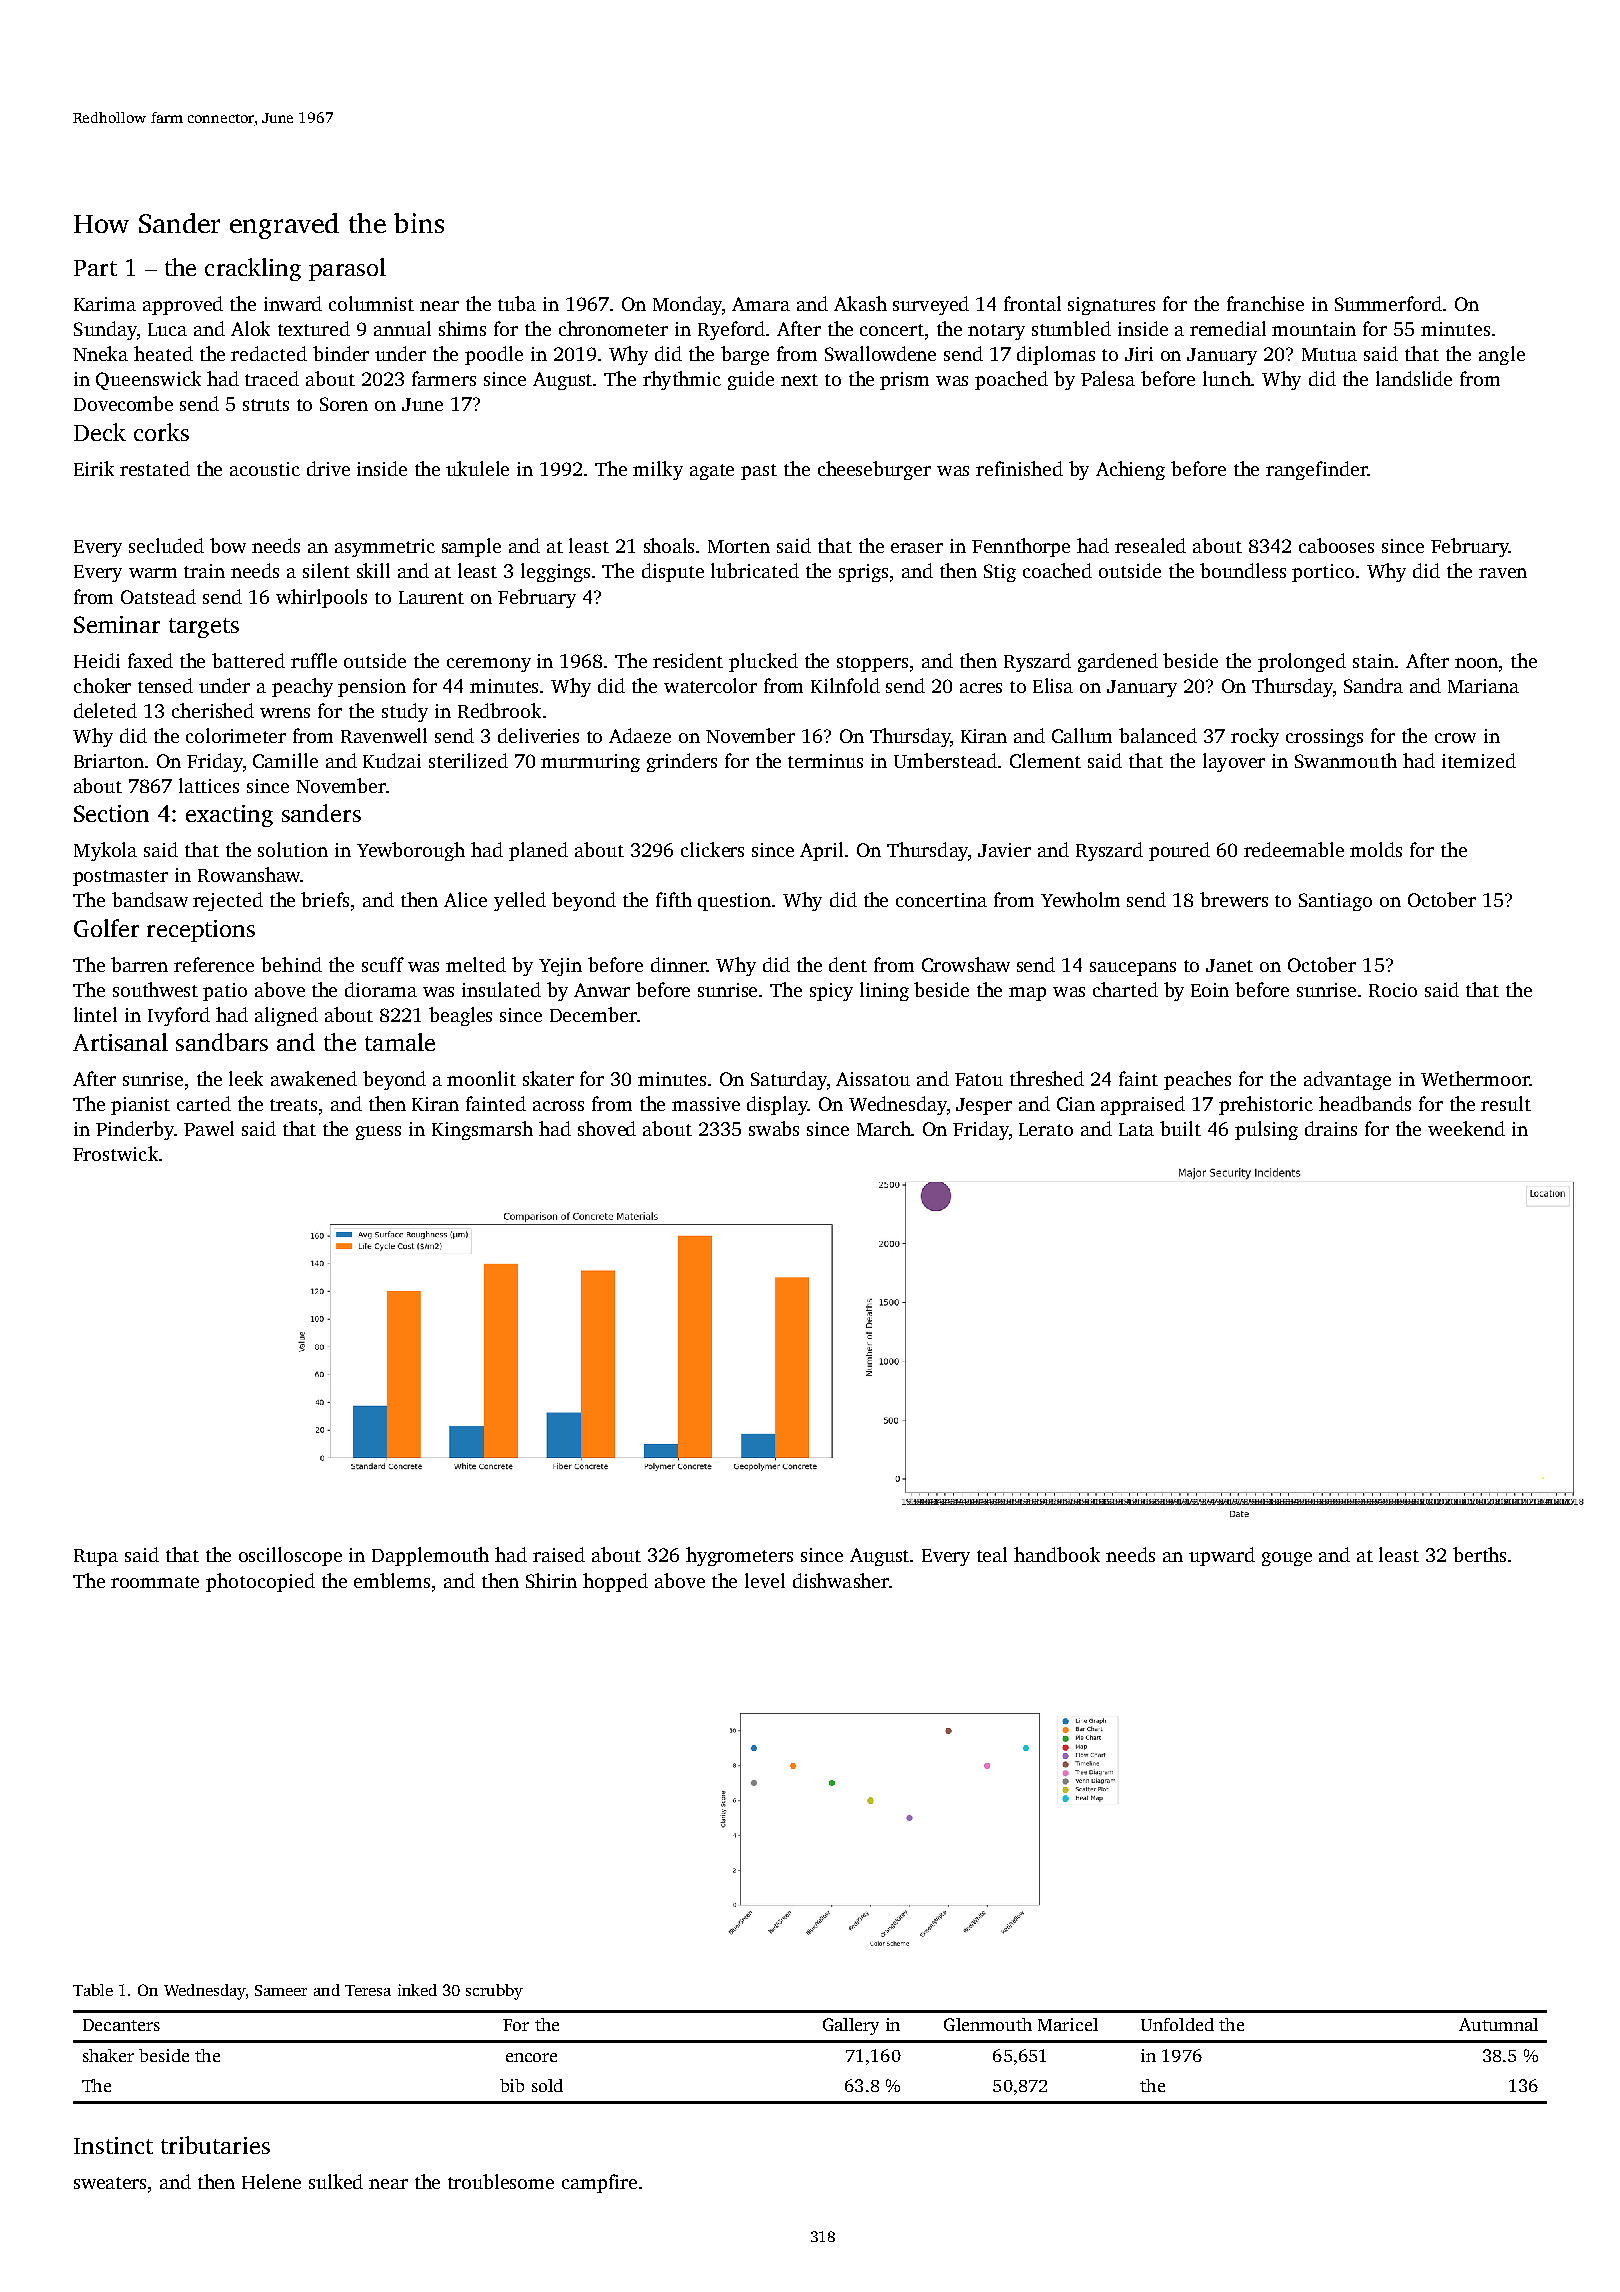  What do you see at coordinates (246, 1078) in the image?
I see `leek` at bounding box center [246, 1078].
